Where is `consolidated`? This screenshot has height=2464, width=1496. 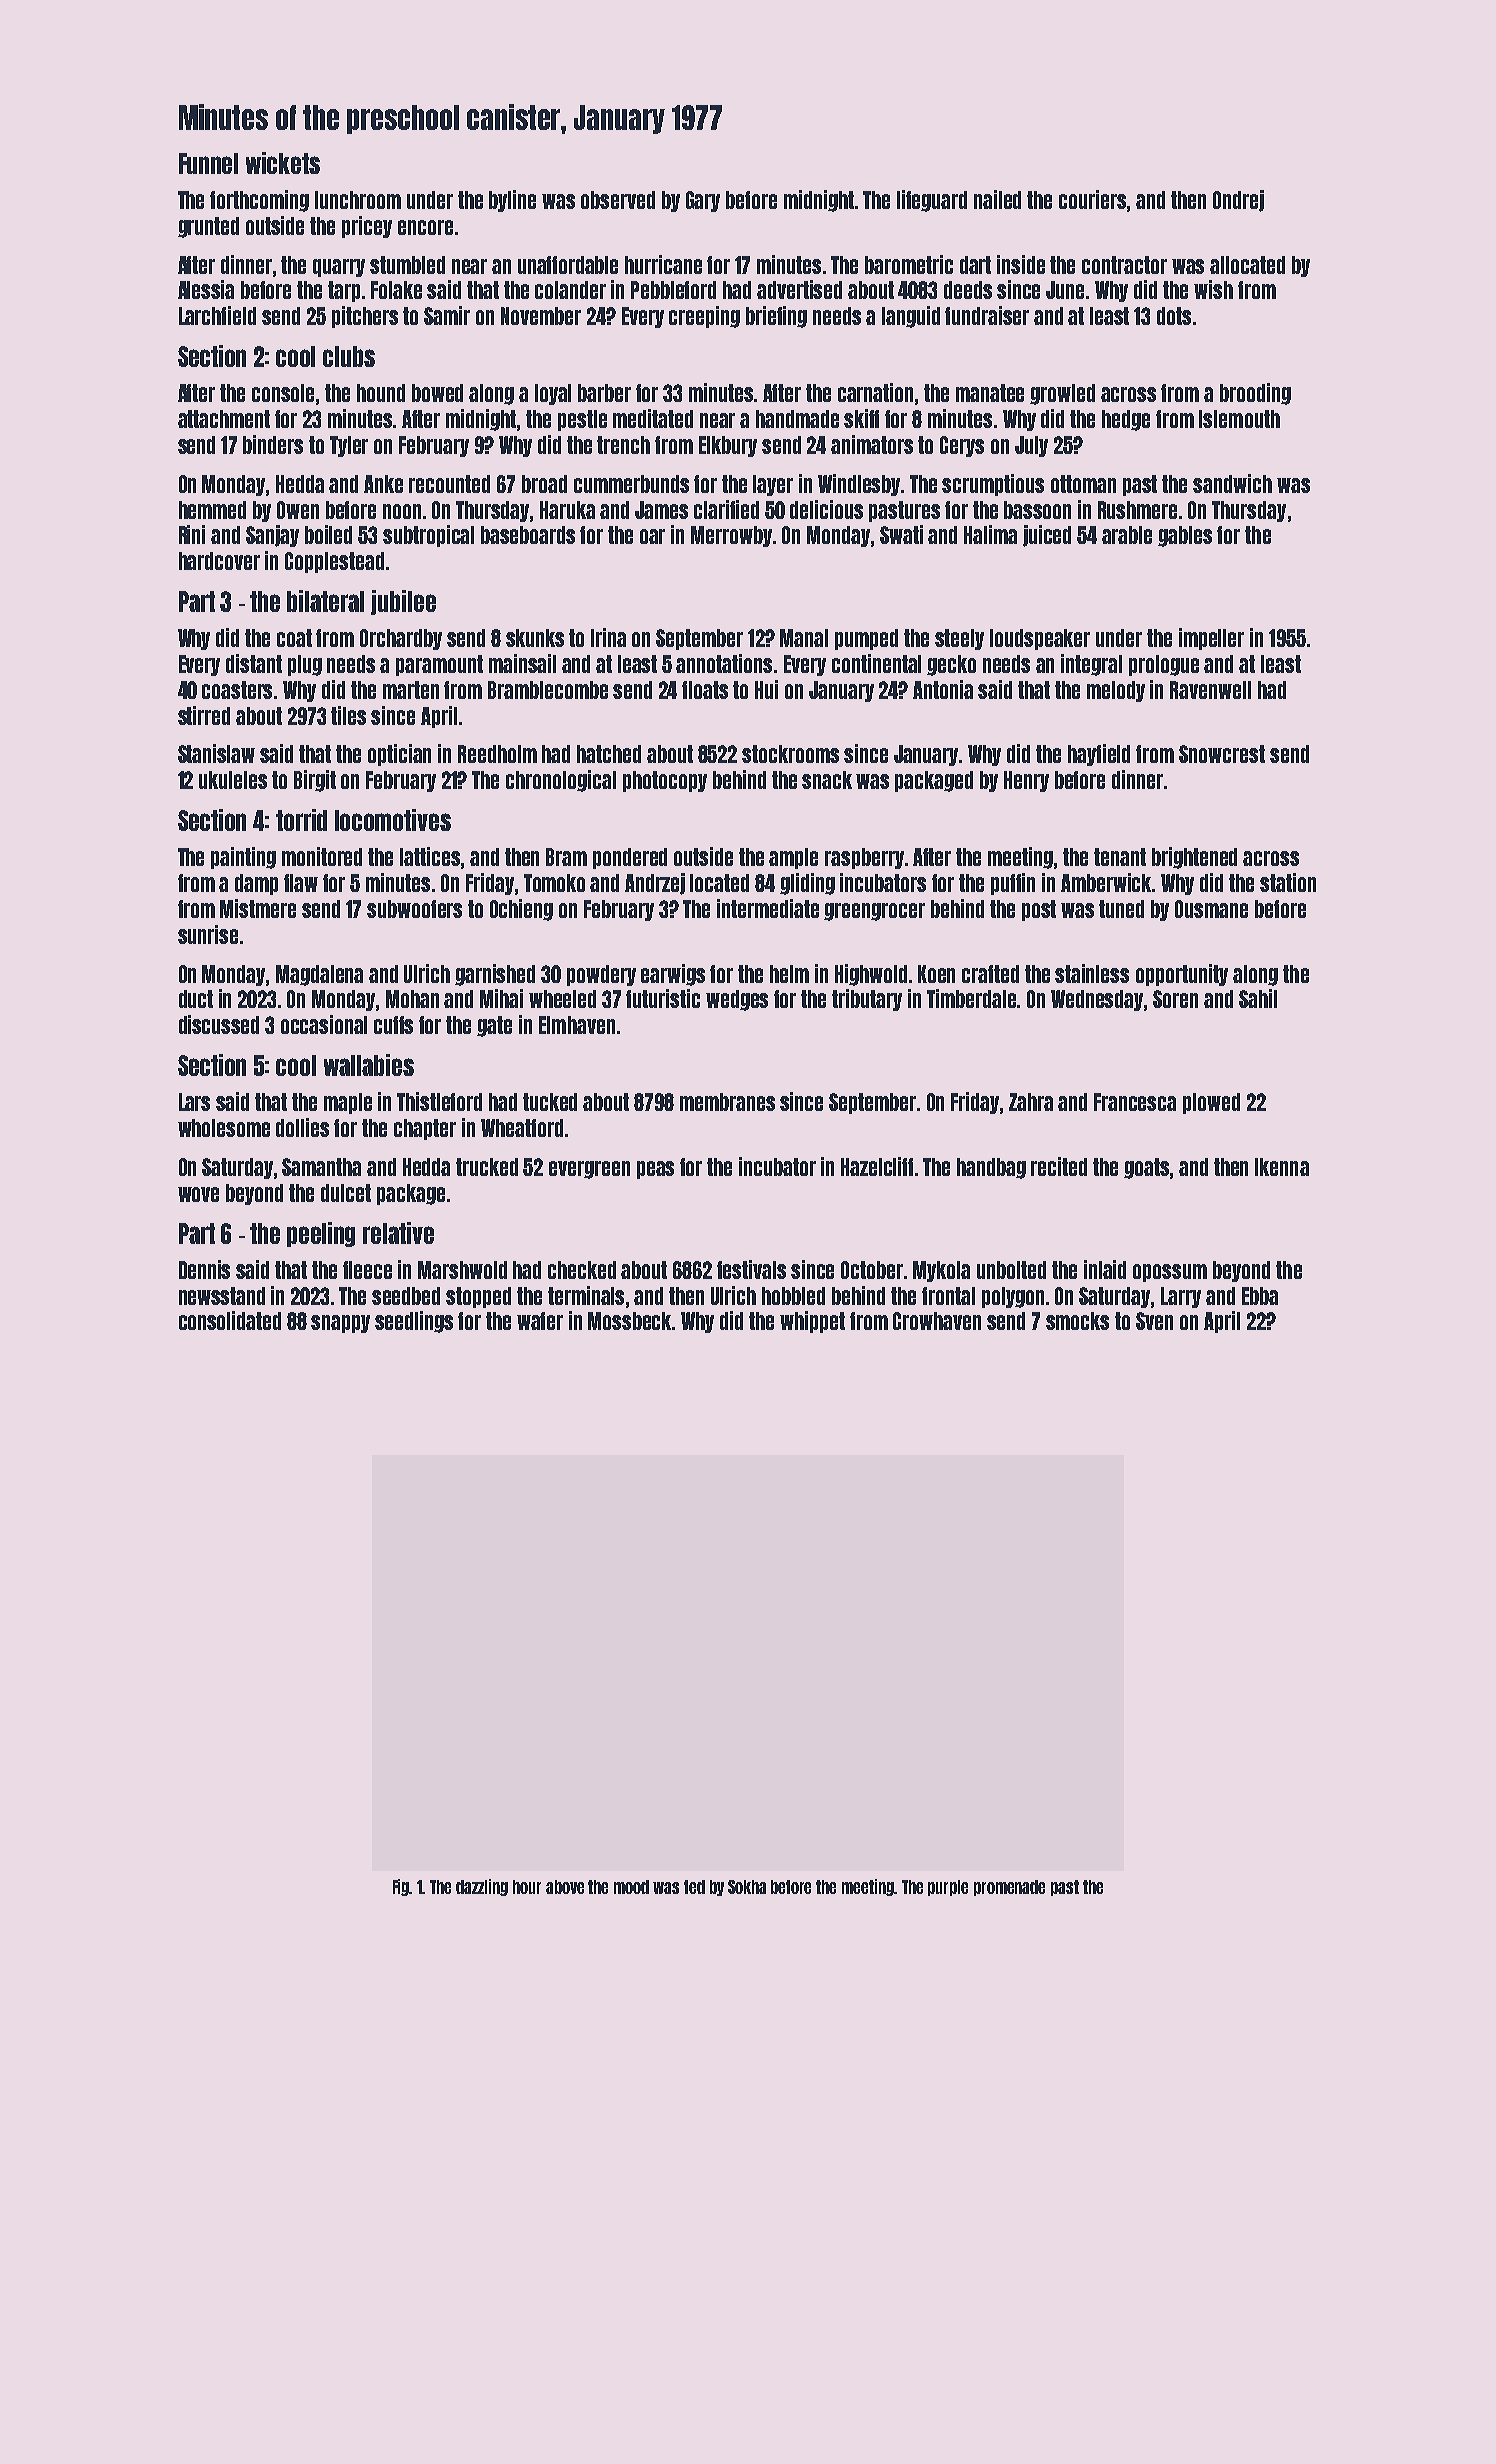
consolidated is located at coordinates (230, 1320).
